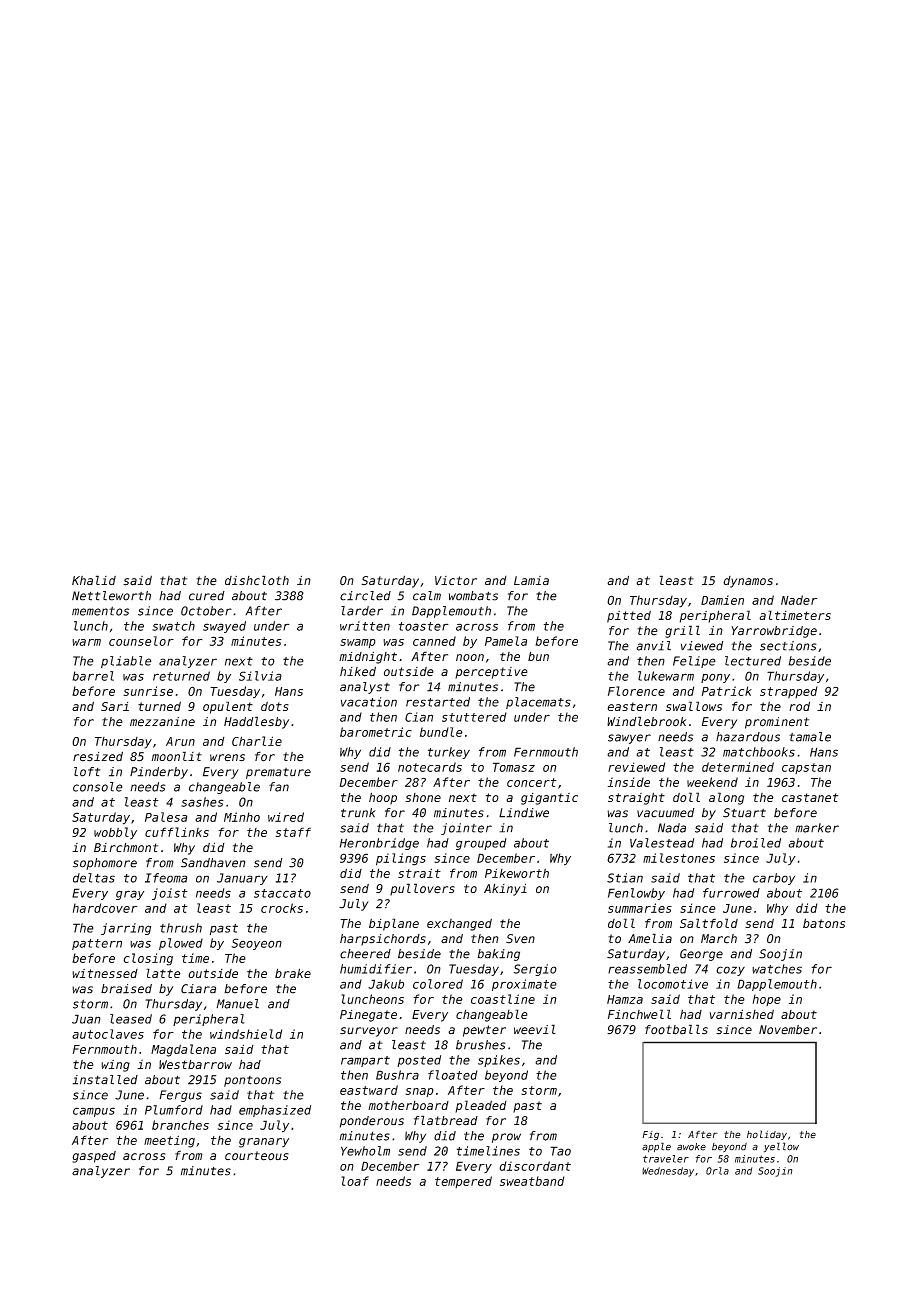  I want to click on crocks, so click(282, 908).
